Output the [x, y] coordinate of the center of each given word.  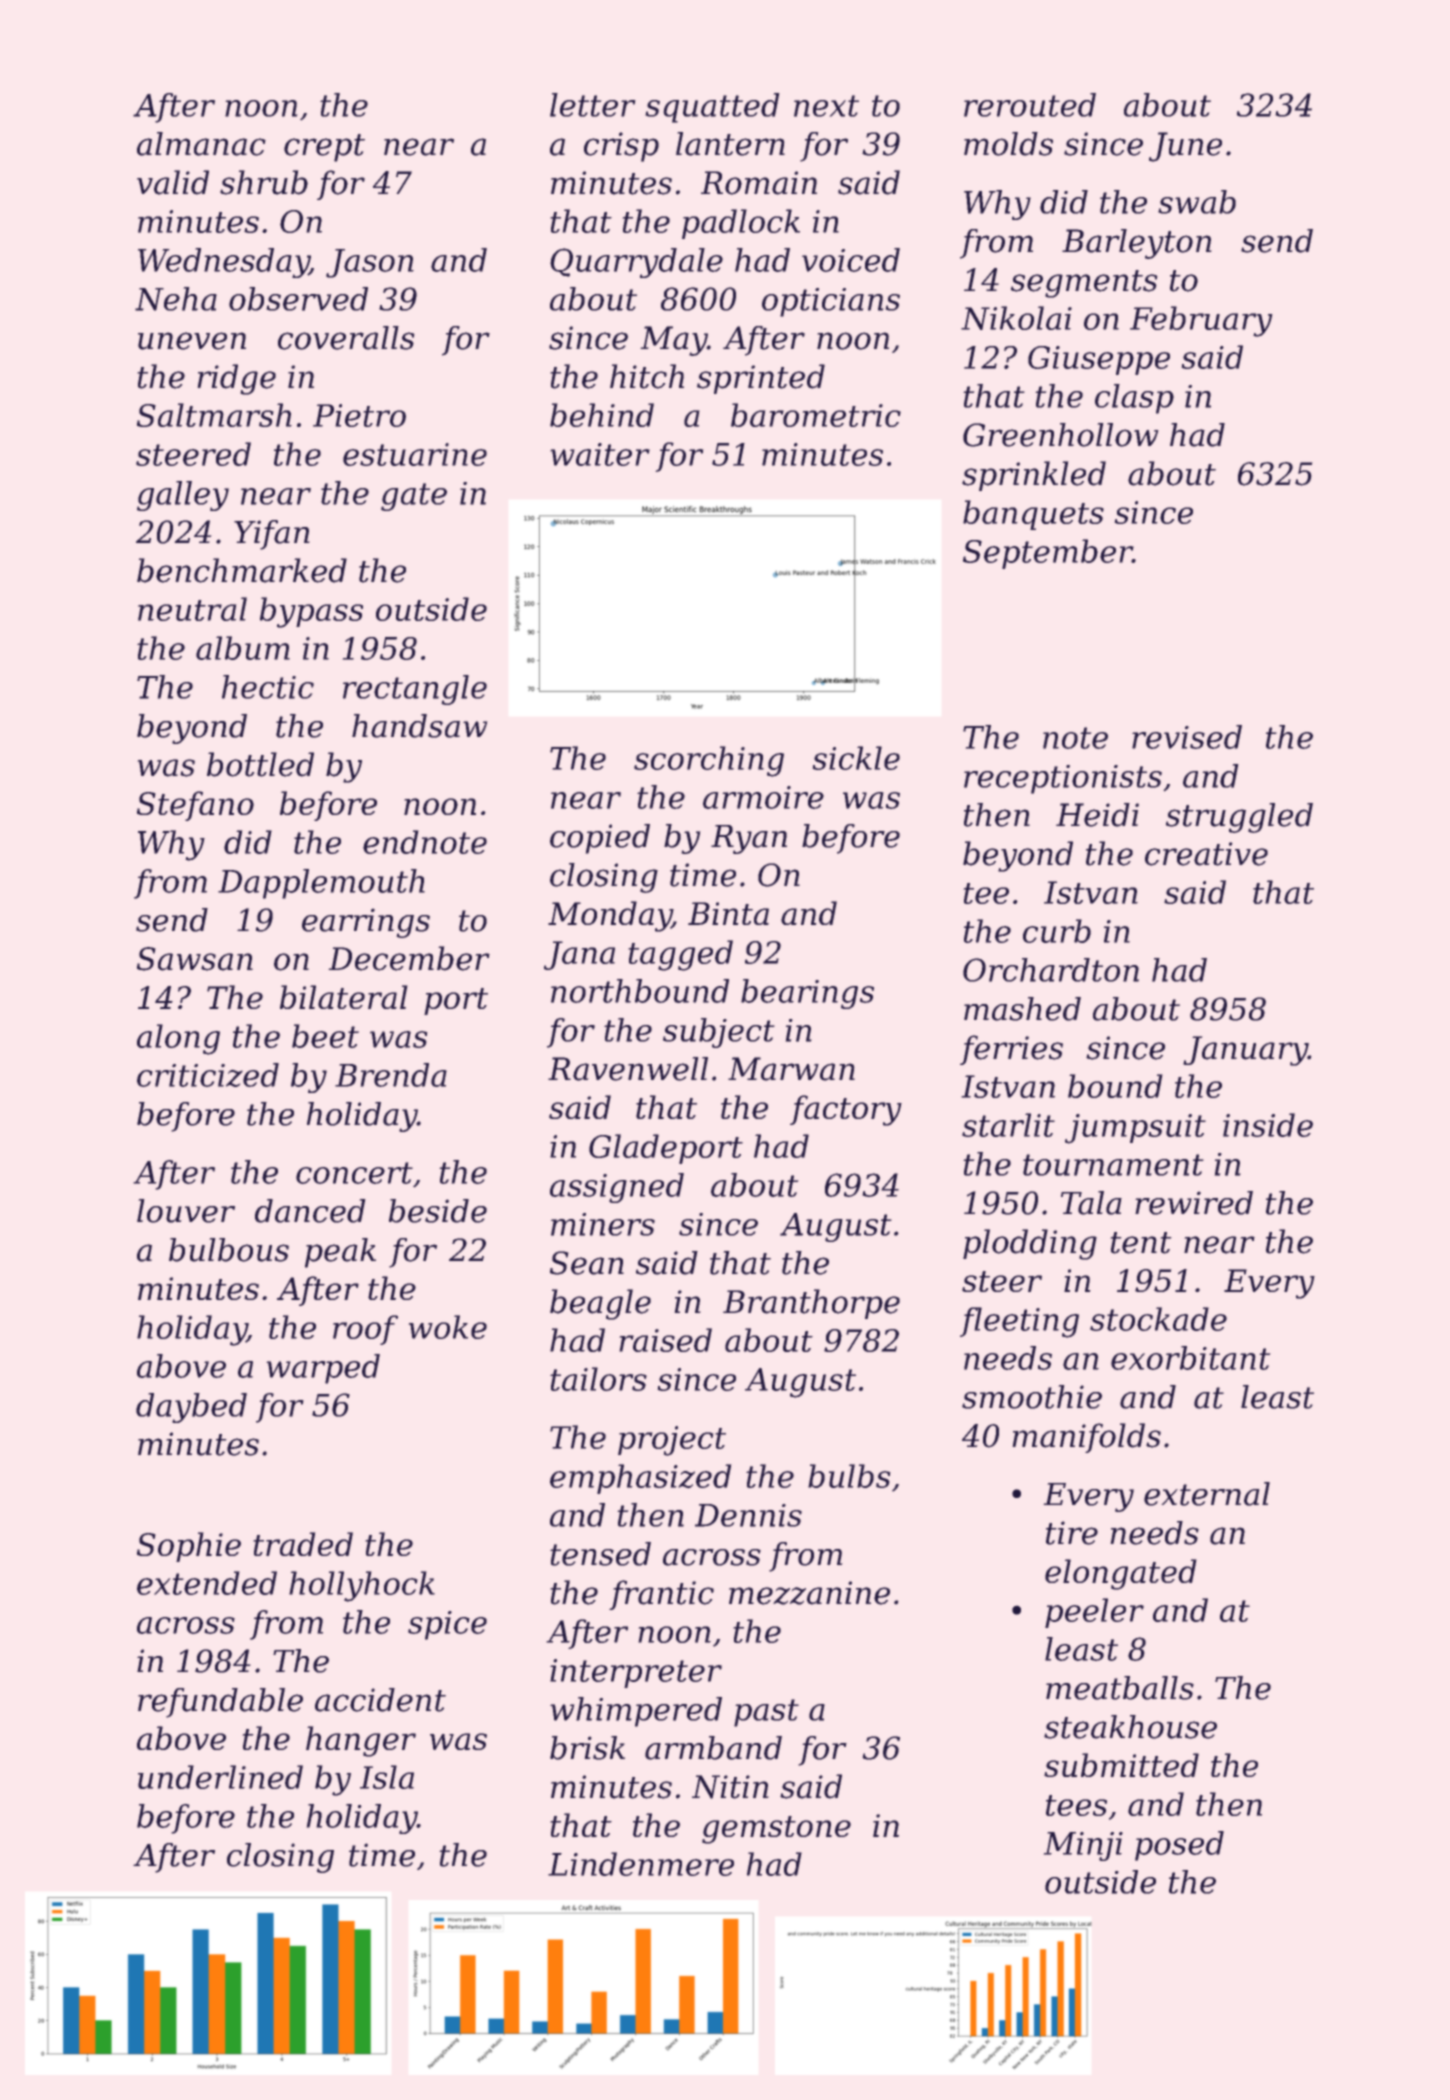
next [826, 106]
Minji [1083, 1846]
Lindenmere [641, 1864]
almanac [201, 144]
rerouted [1030, 105]
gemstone [776, 1830]
